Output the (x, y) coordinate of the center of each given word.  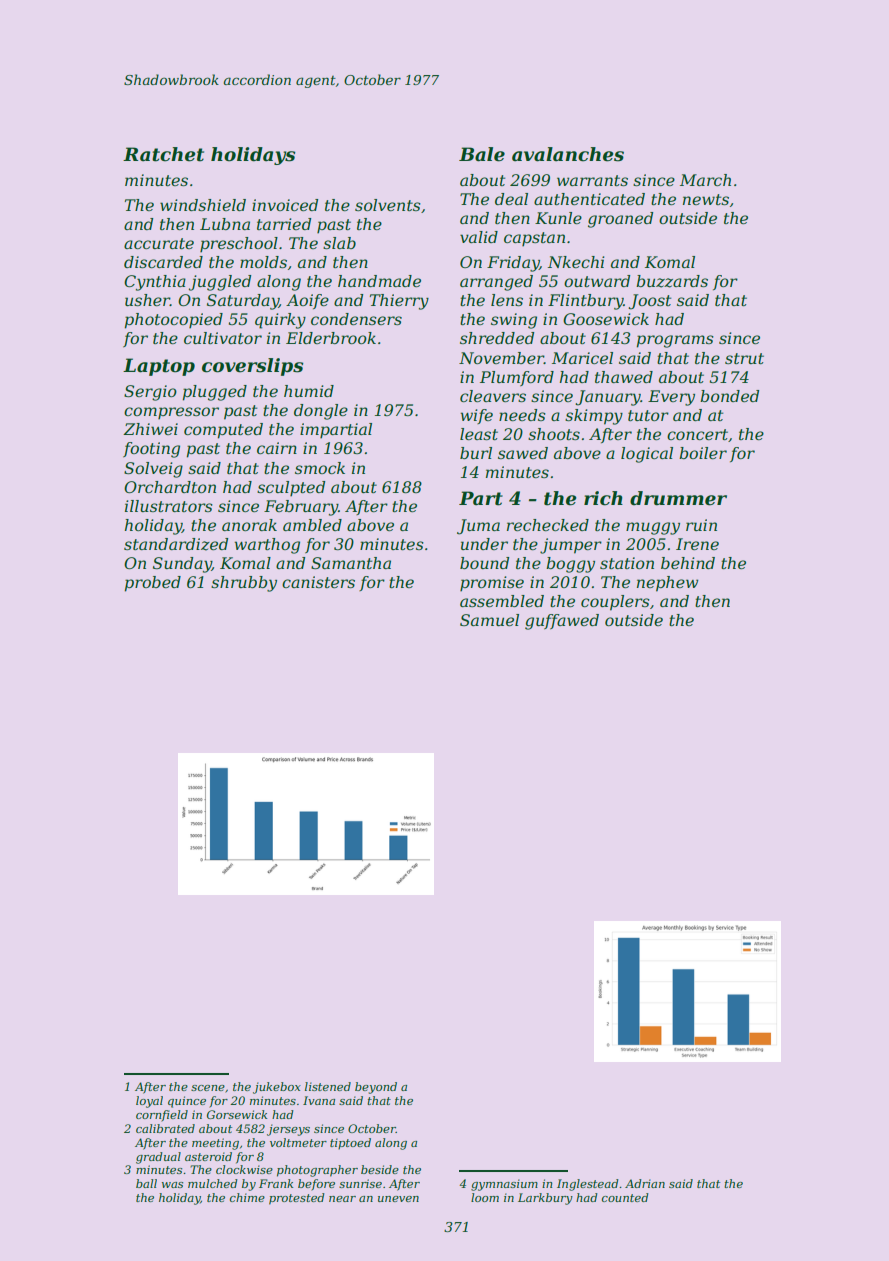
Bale (482, 154)
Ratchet (163, 154)
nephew (668, 584)
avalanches (568, 154)
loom (485, 1197)
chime (247, 1197)
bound (484, 563)
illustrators (169, 506)
